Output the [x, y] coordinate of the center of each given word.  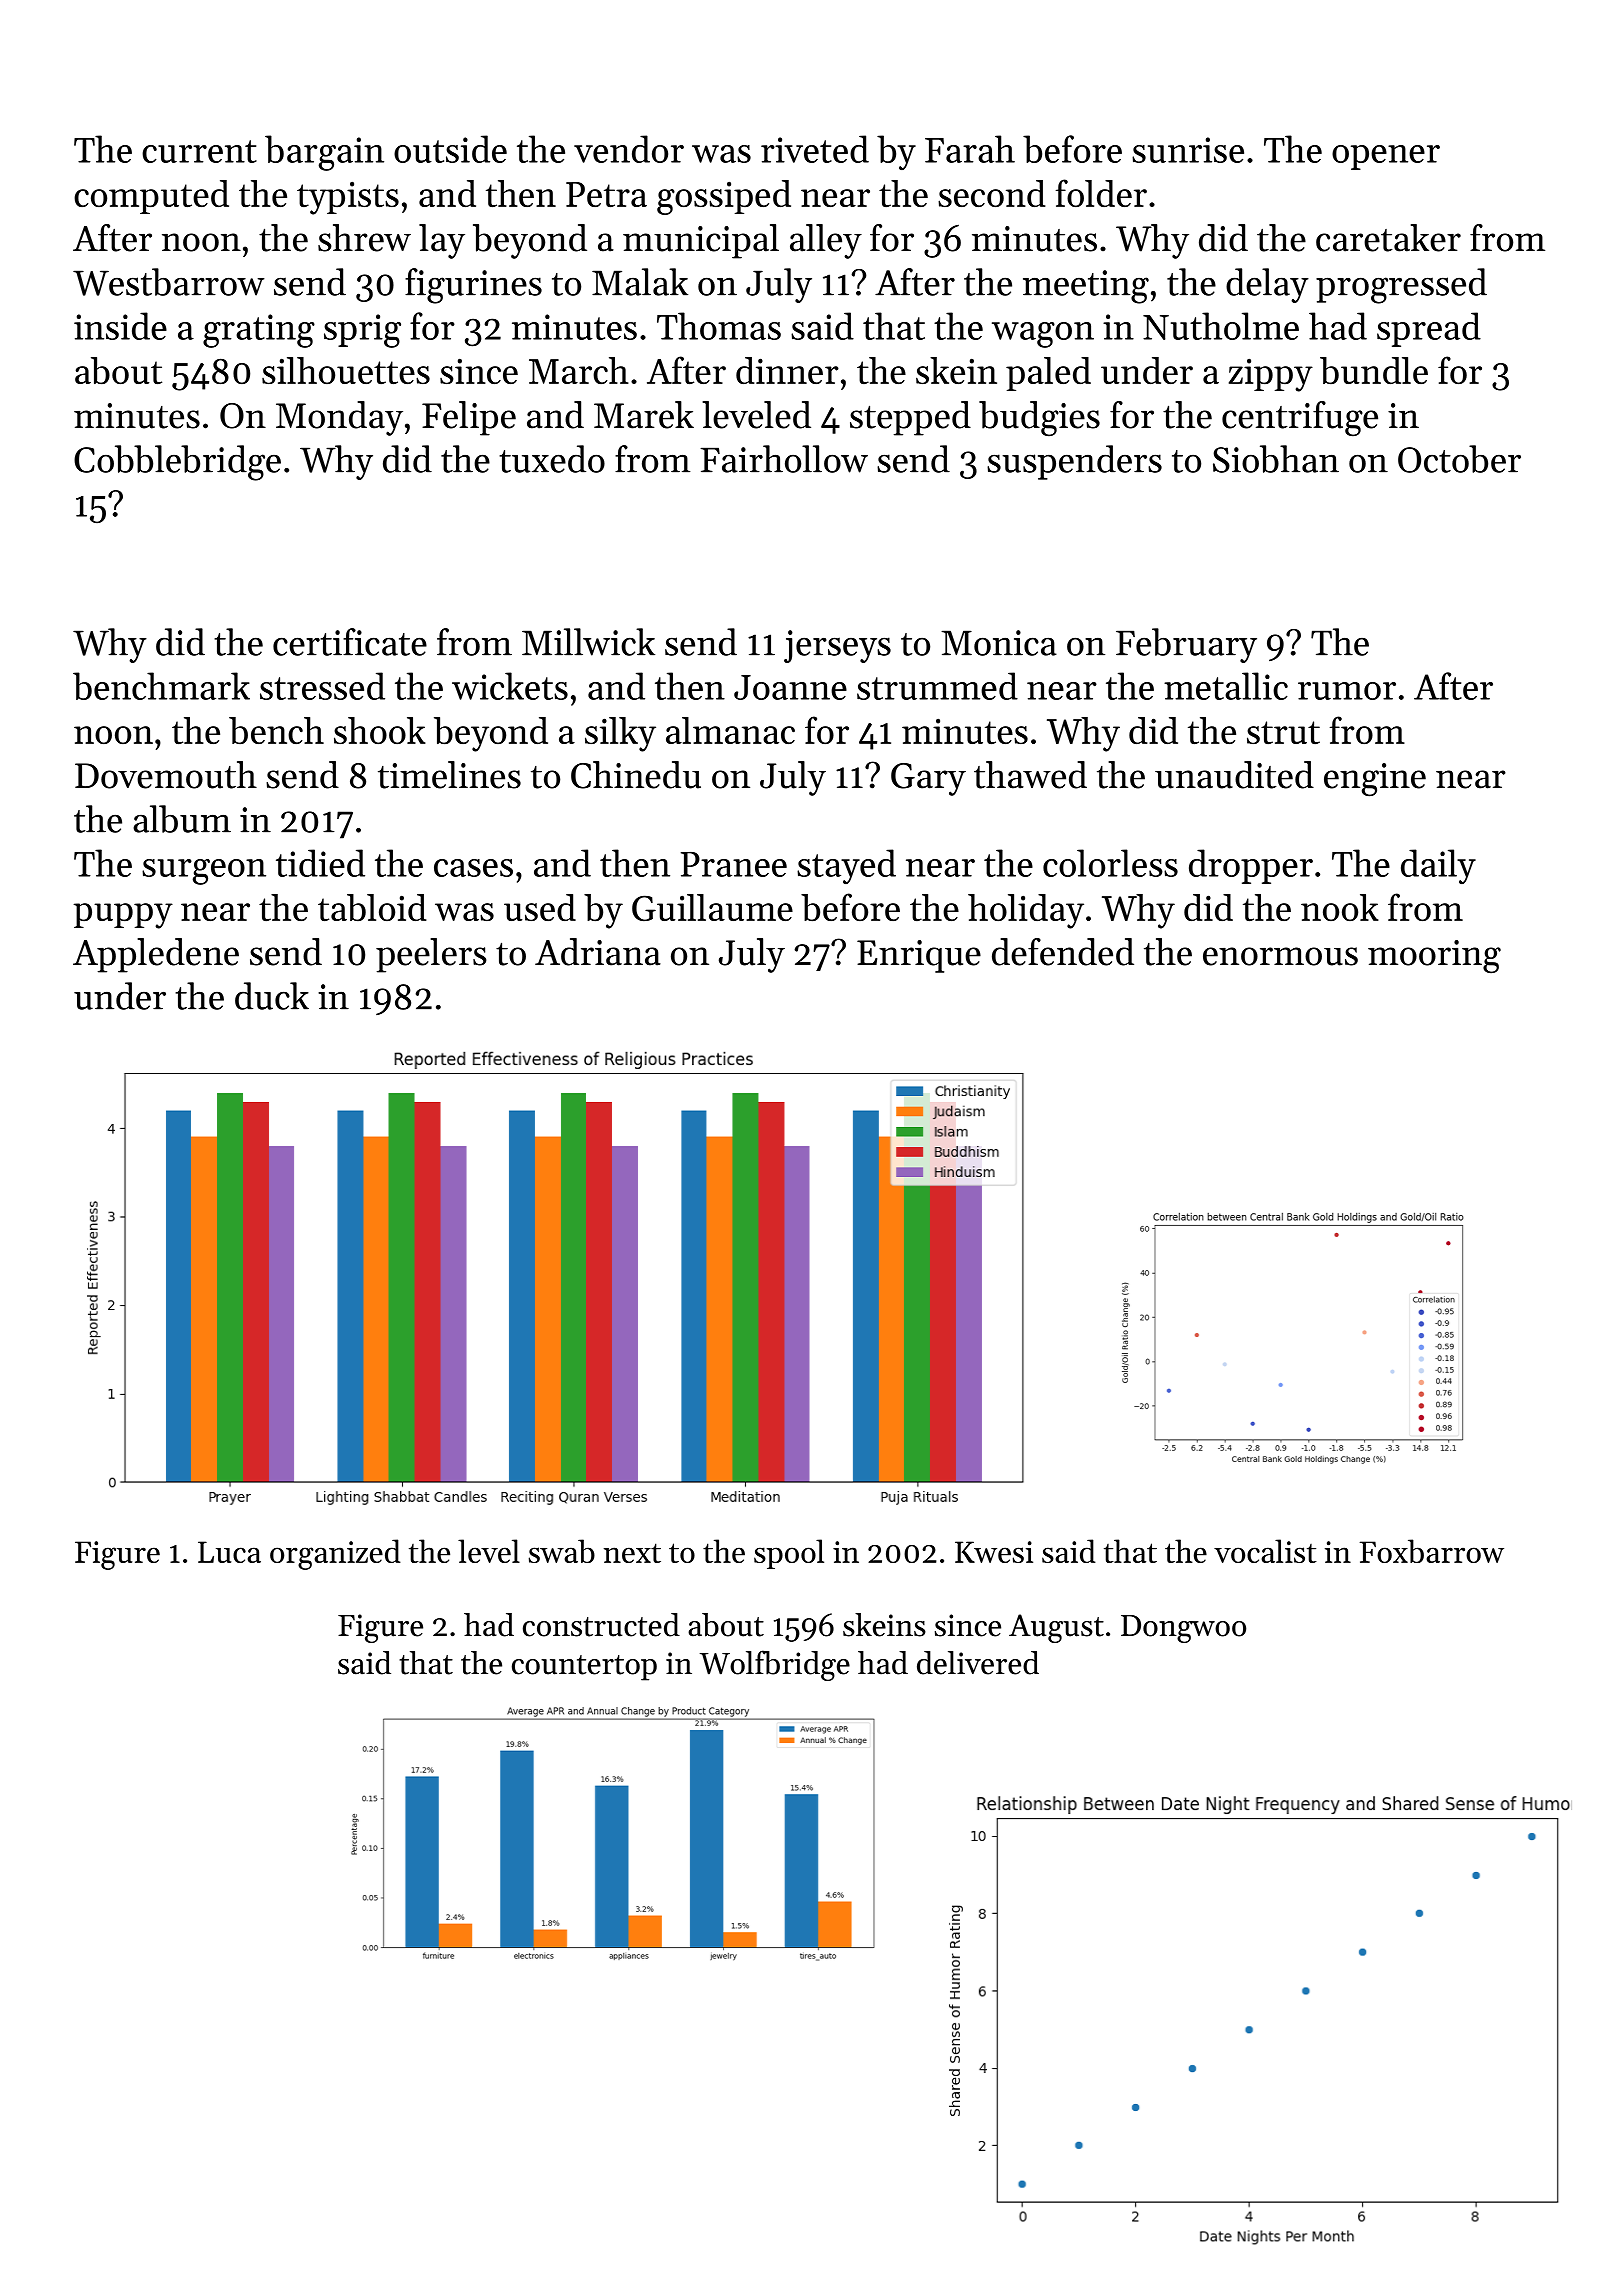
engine [1375, 780]
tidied [320, 863]
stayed [846, 866]
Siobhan [1276, 459]
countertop [584, 1668]
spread [1429, 329]
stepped [910, 418]
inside [120, 326]
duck [272, 996]
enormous [1280, 956]
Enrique [919, 956]
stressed [322, 686]
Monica [999, 643]
